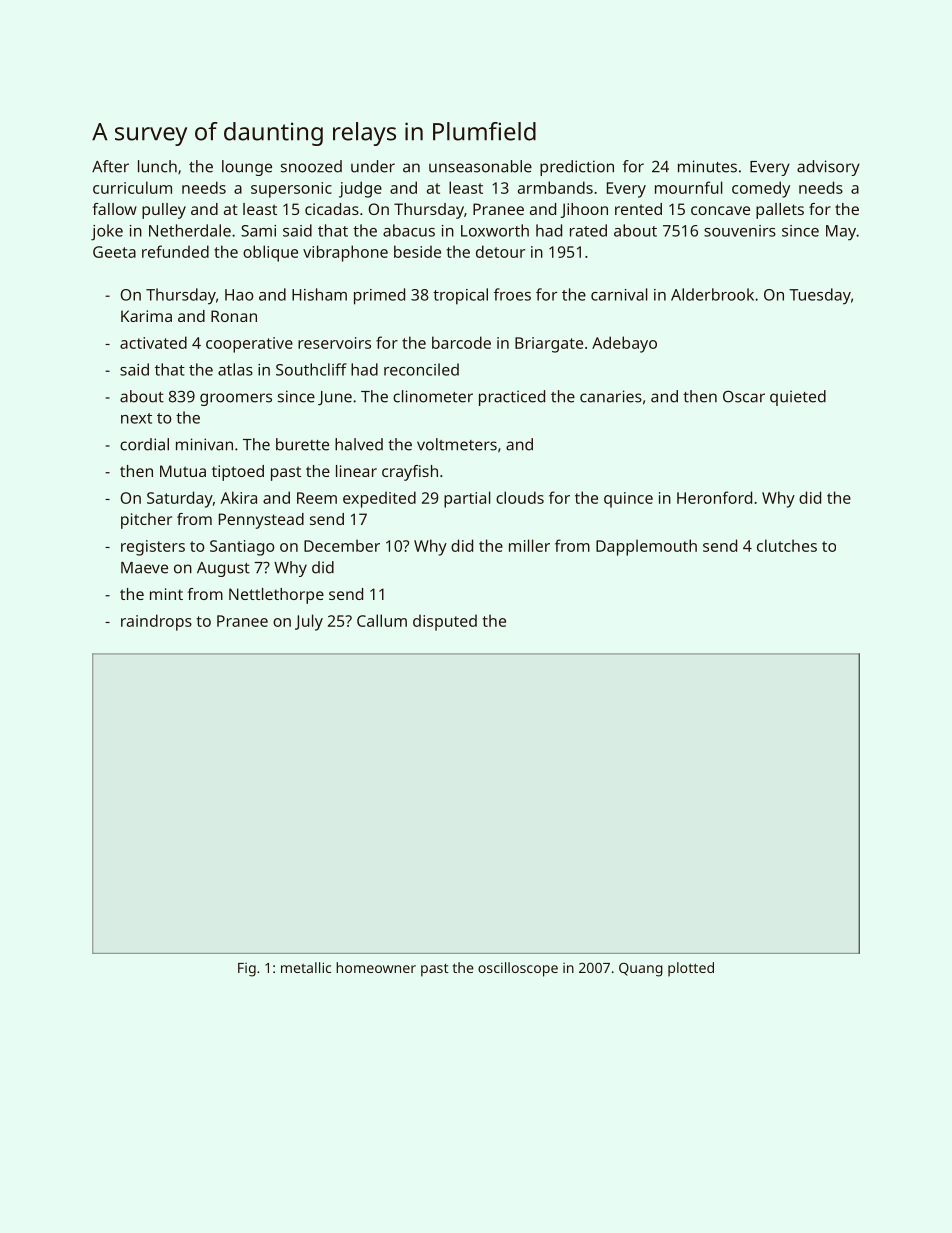  Describe the element at coordinates (841, 233) in the screenshot. I see `May` at that location.
